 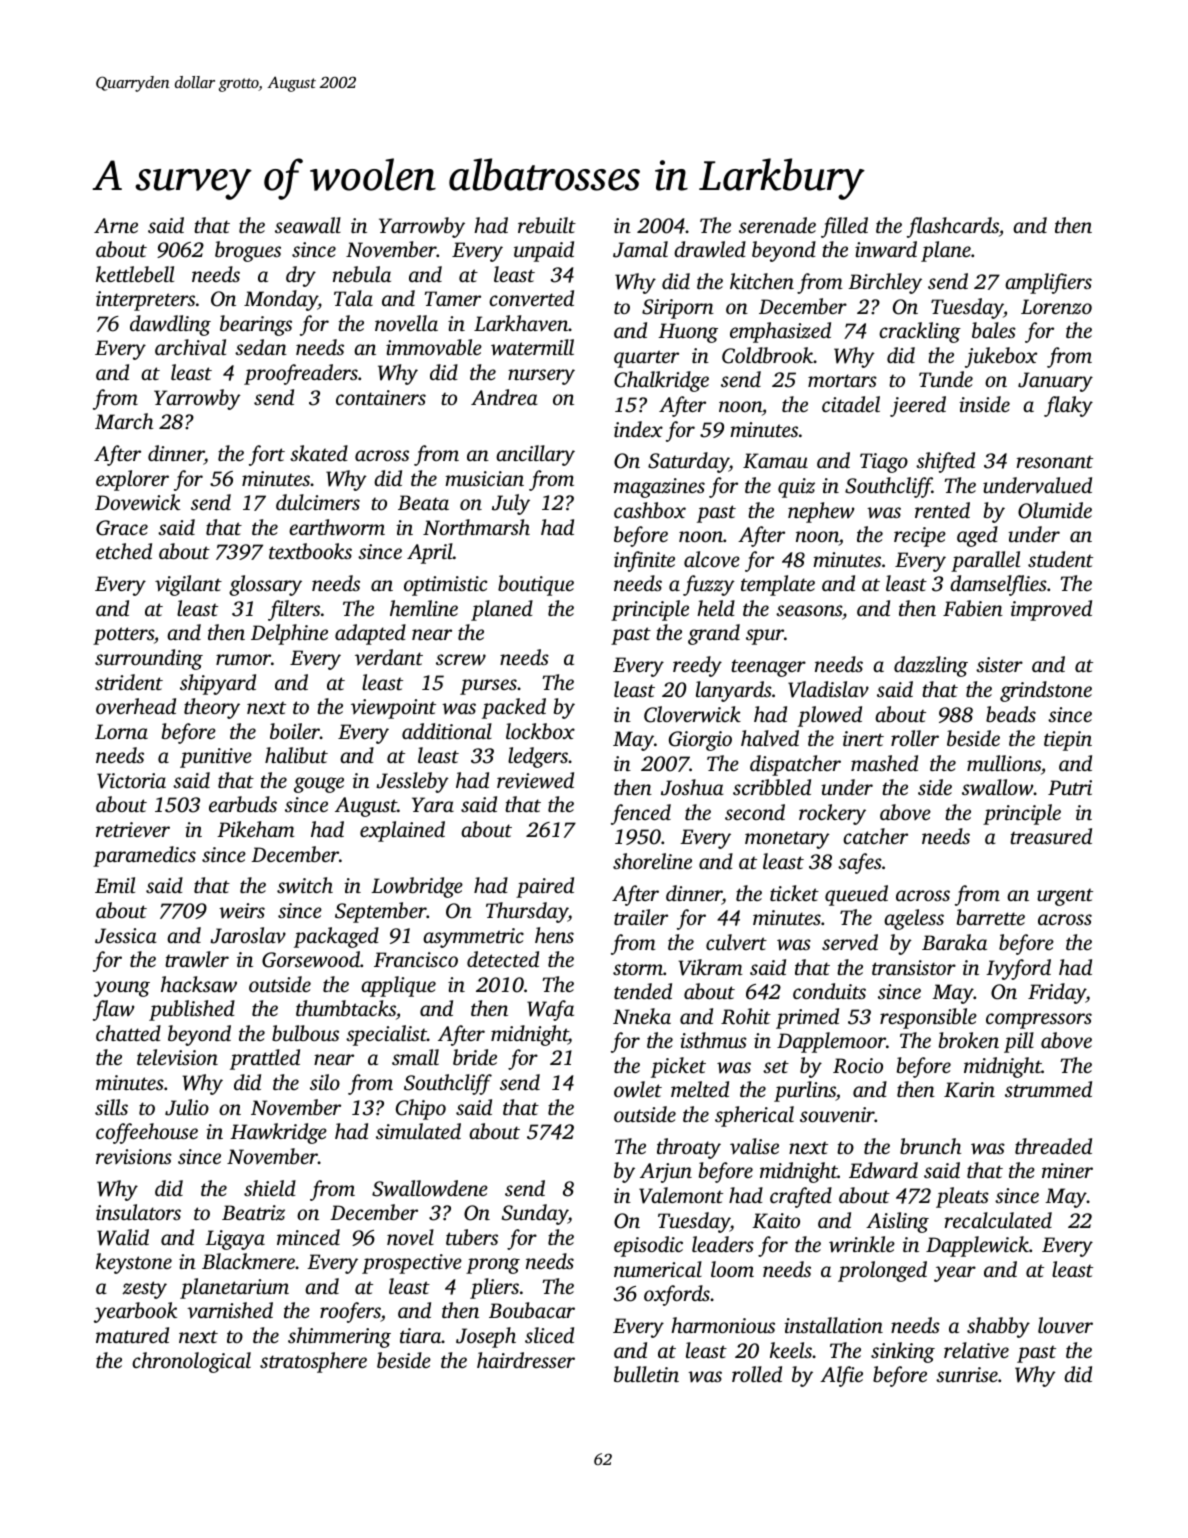 I want to click on skated, so click(x=319, y=453).
